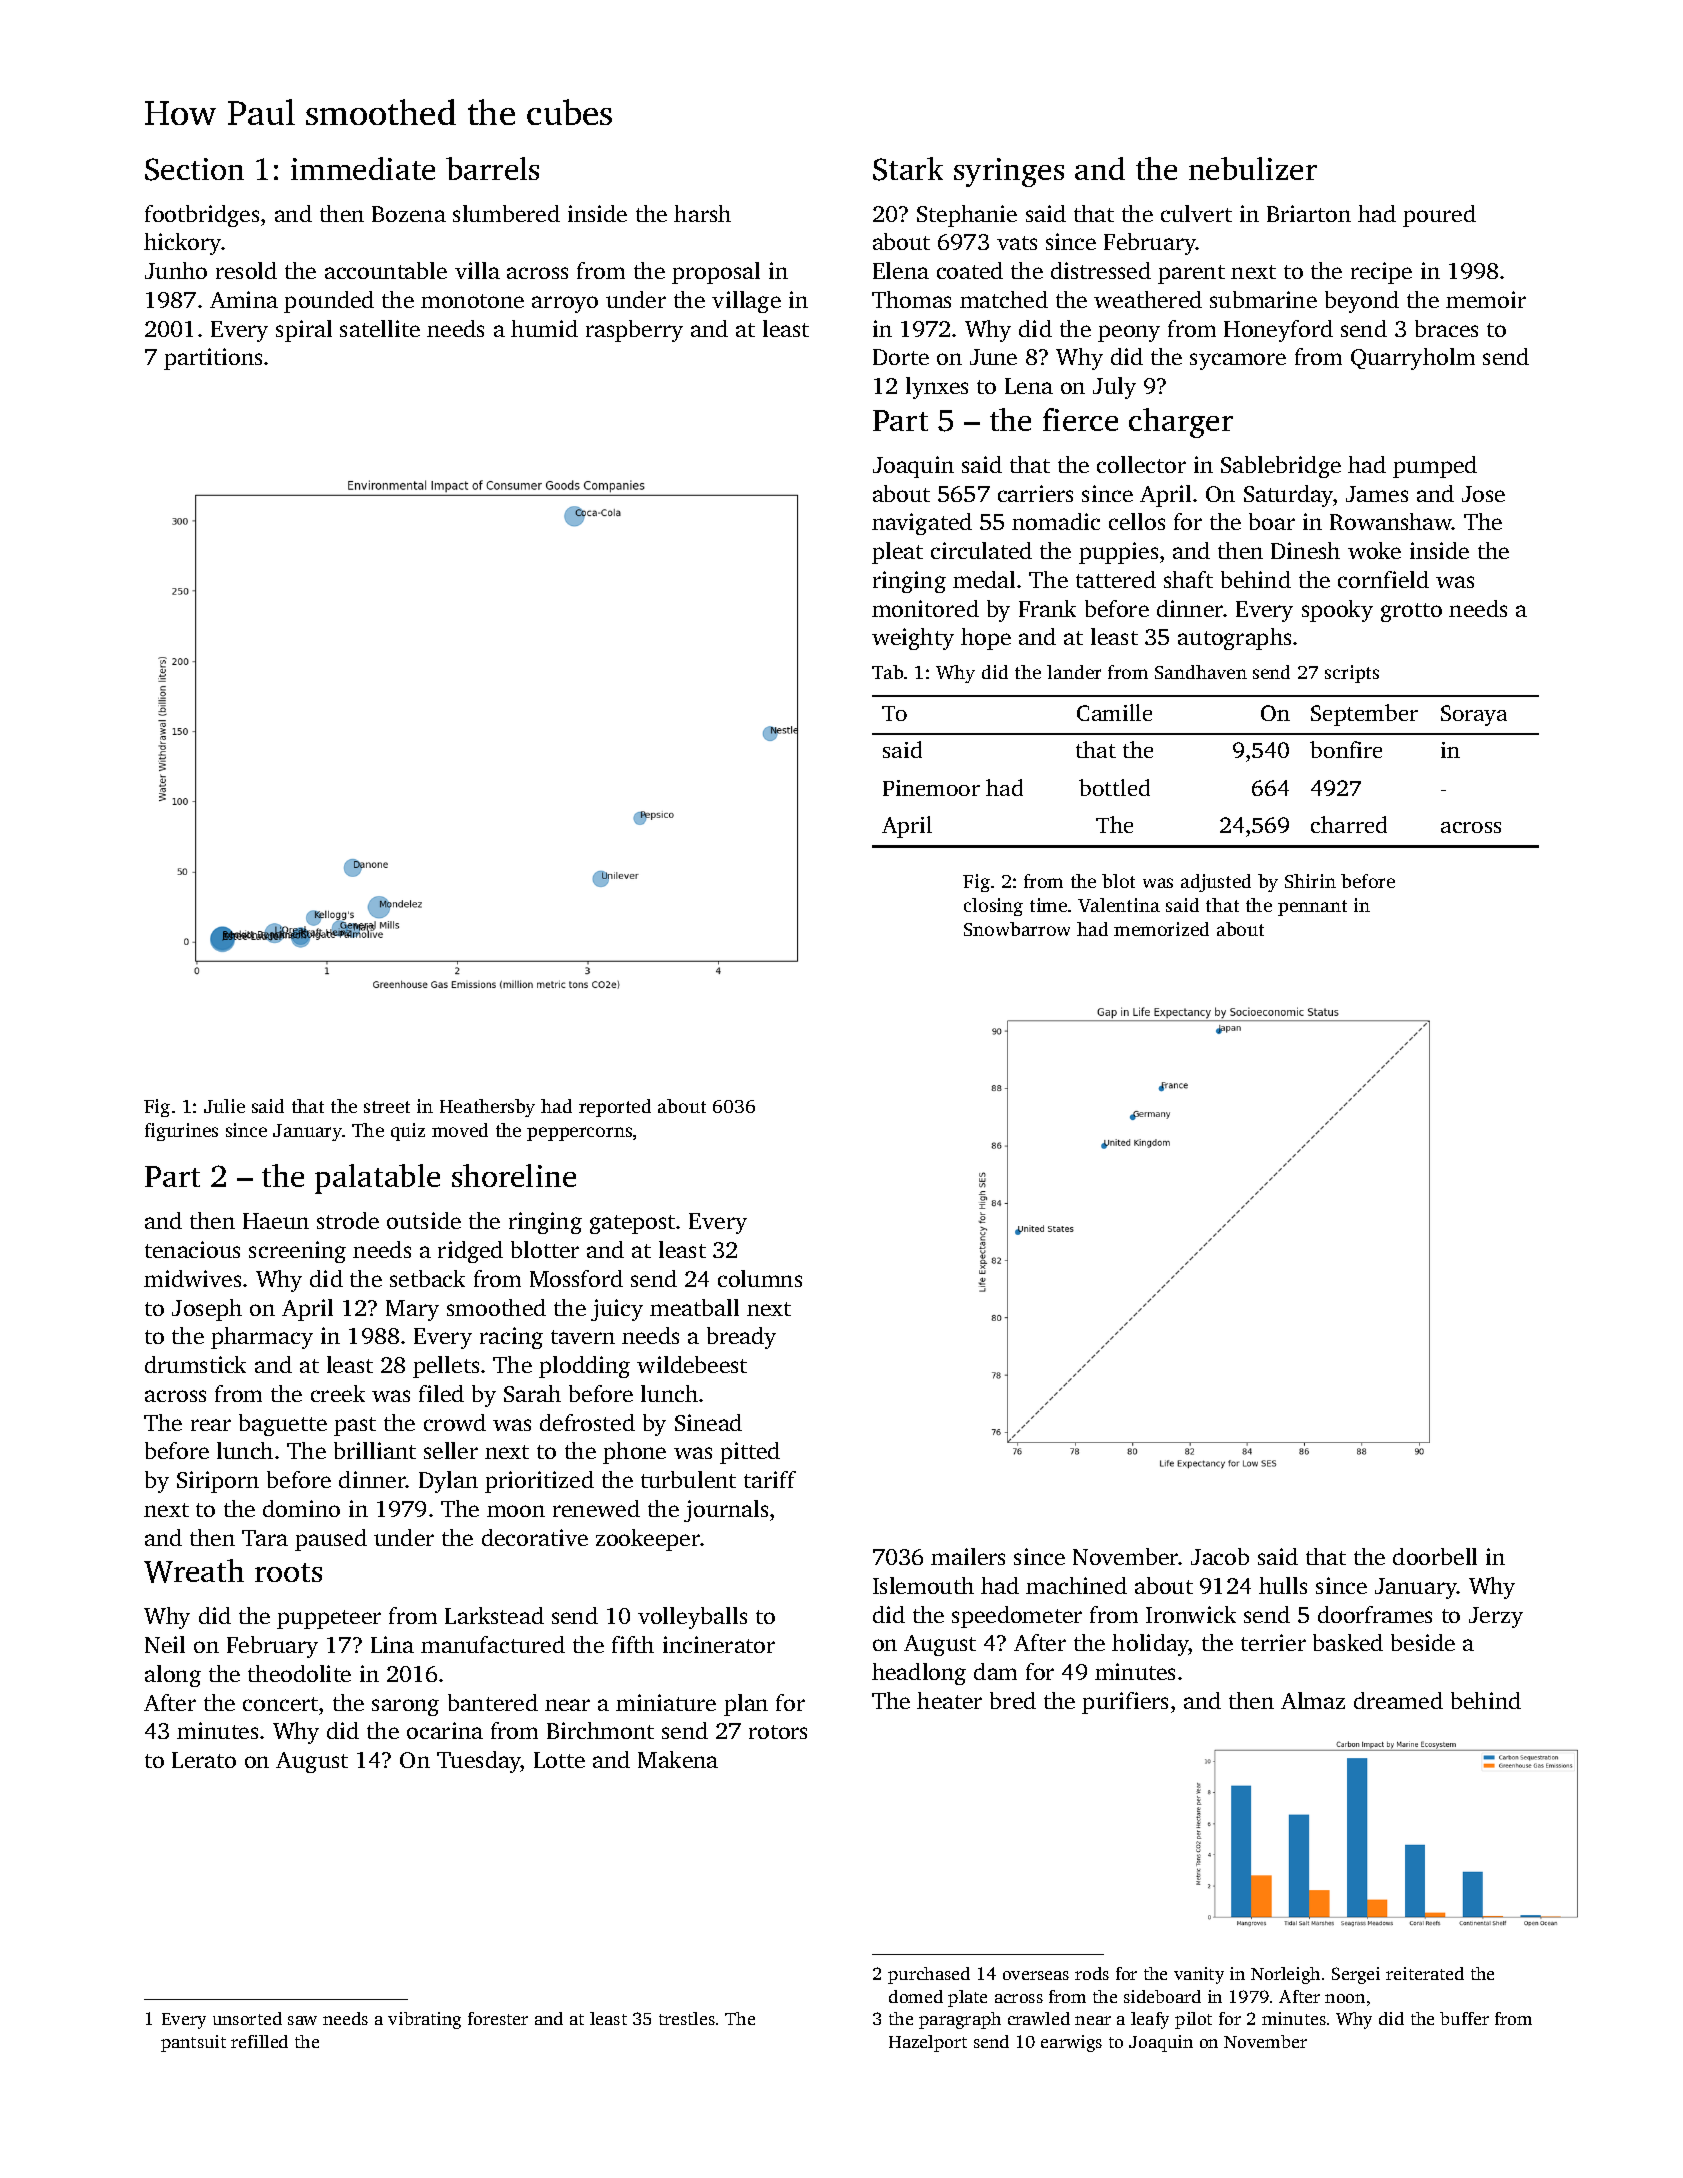 The image size is (1683, 2178). I want to click on Dorte, so click(901, 357).
